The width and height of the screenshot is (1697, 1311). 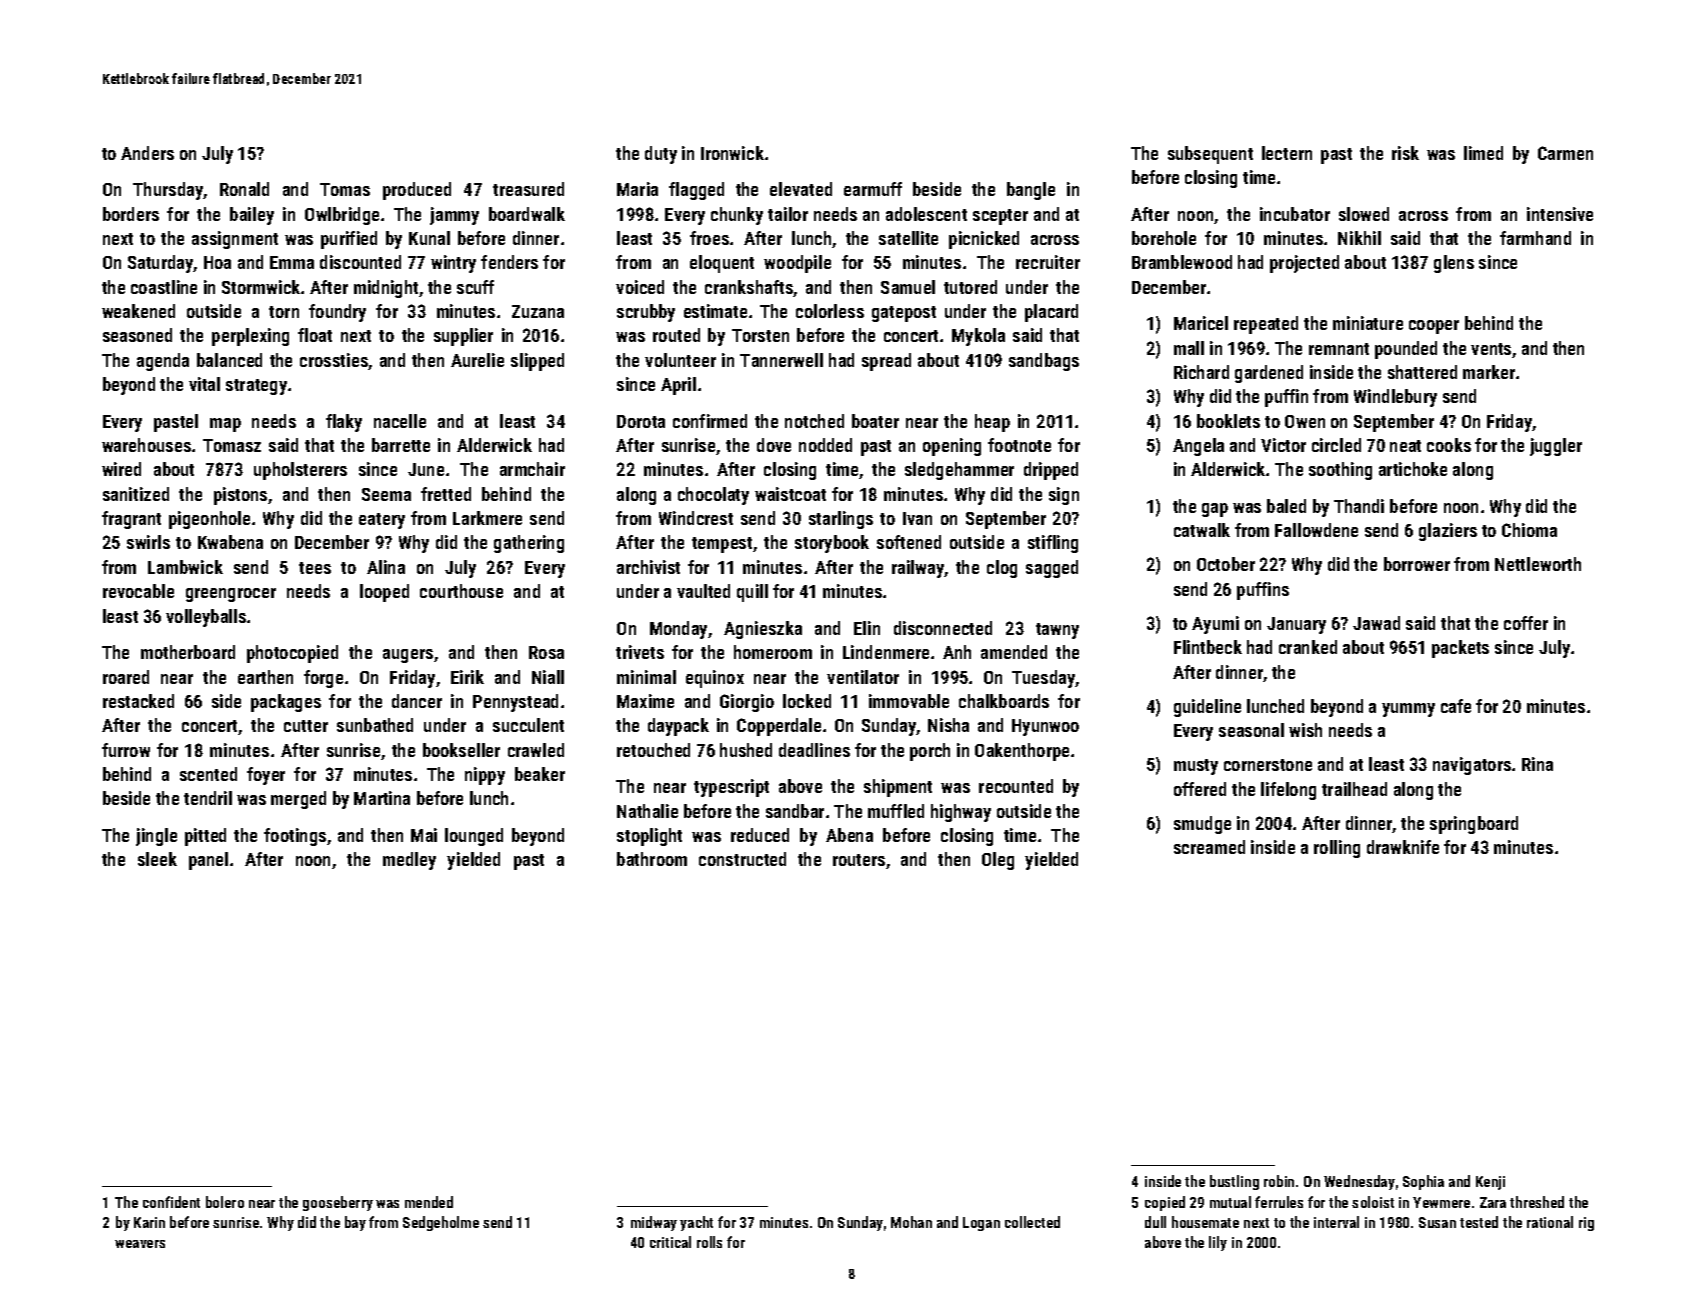 I want to click on panel, so click(x=208, y=861).
